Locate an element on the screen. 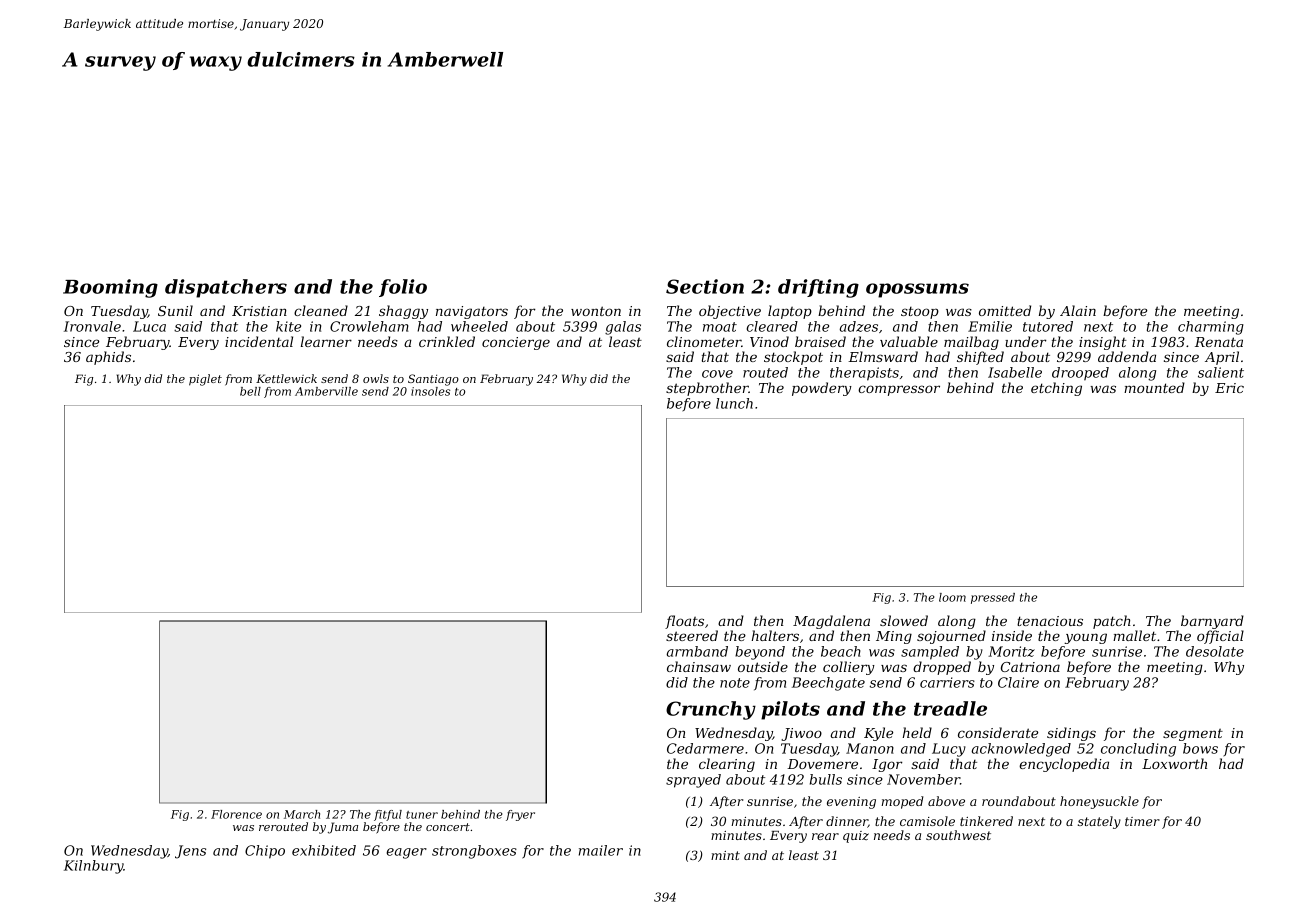  quiz is located at coordinates (856, 837).
